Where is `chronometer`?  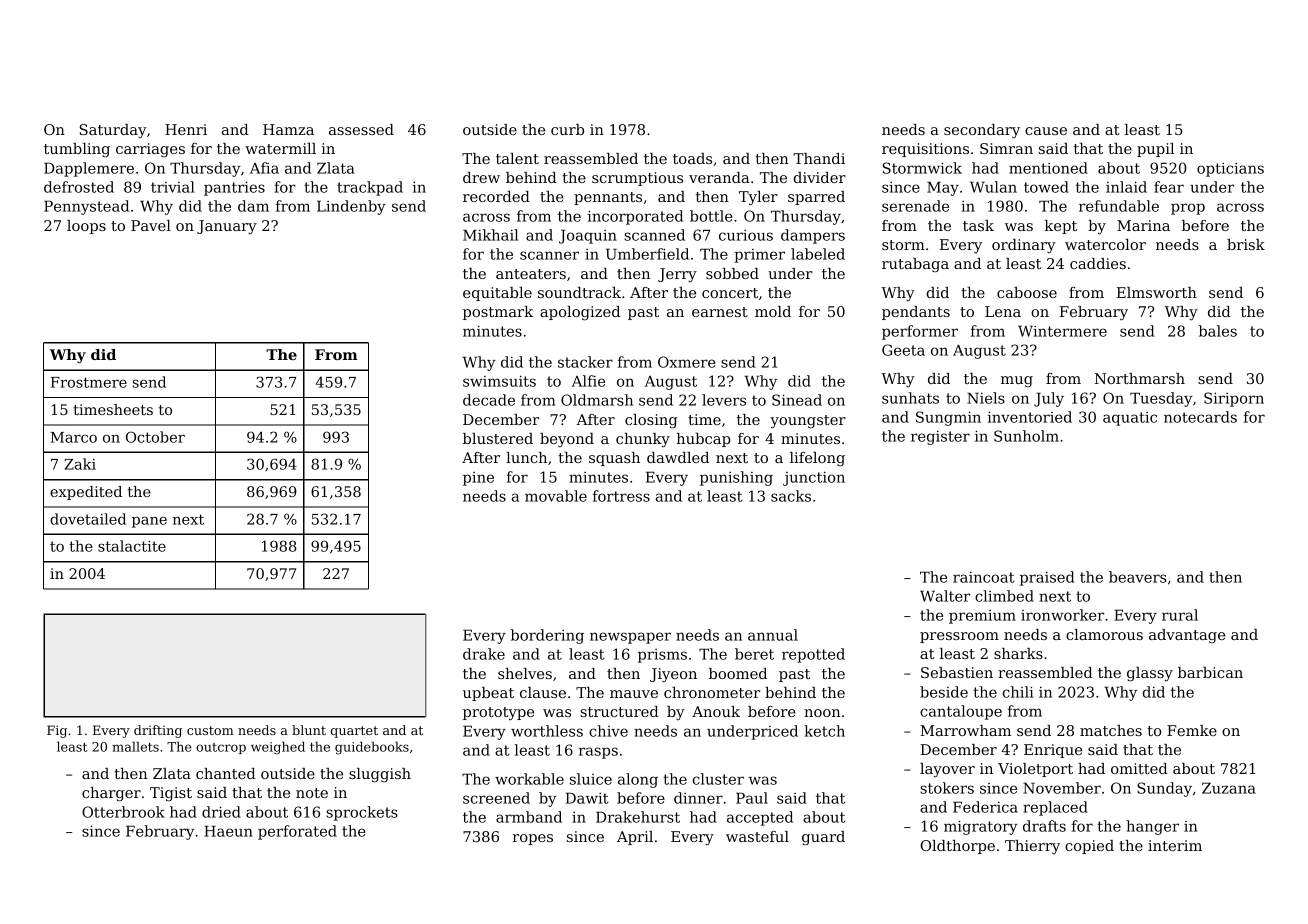 chronometer is located at coordinates (712, 692).
